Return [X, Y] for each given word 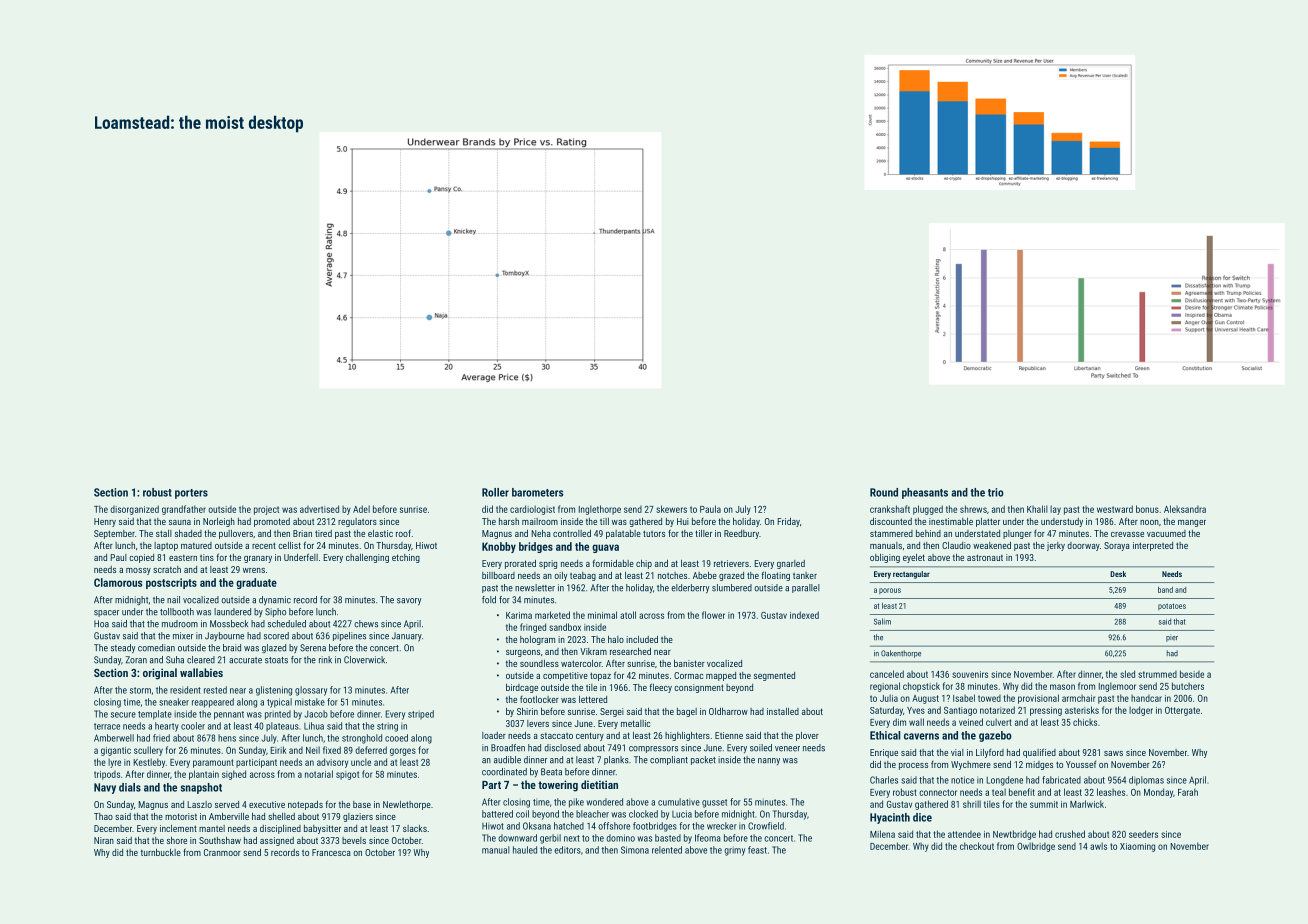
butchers [1188, 686]
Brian [302, 533]
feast [757, 850]
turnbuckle [161, 852]
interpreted [1153, 546]
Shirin [527, 711]
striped [421, 714]
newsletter [535, 588]
